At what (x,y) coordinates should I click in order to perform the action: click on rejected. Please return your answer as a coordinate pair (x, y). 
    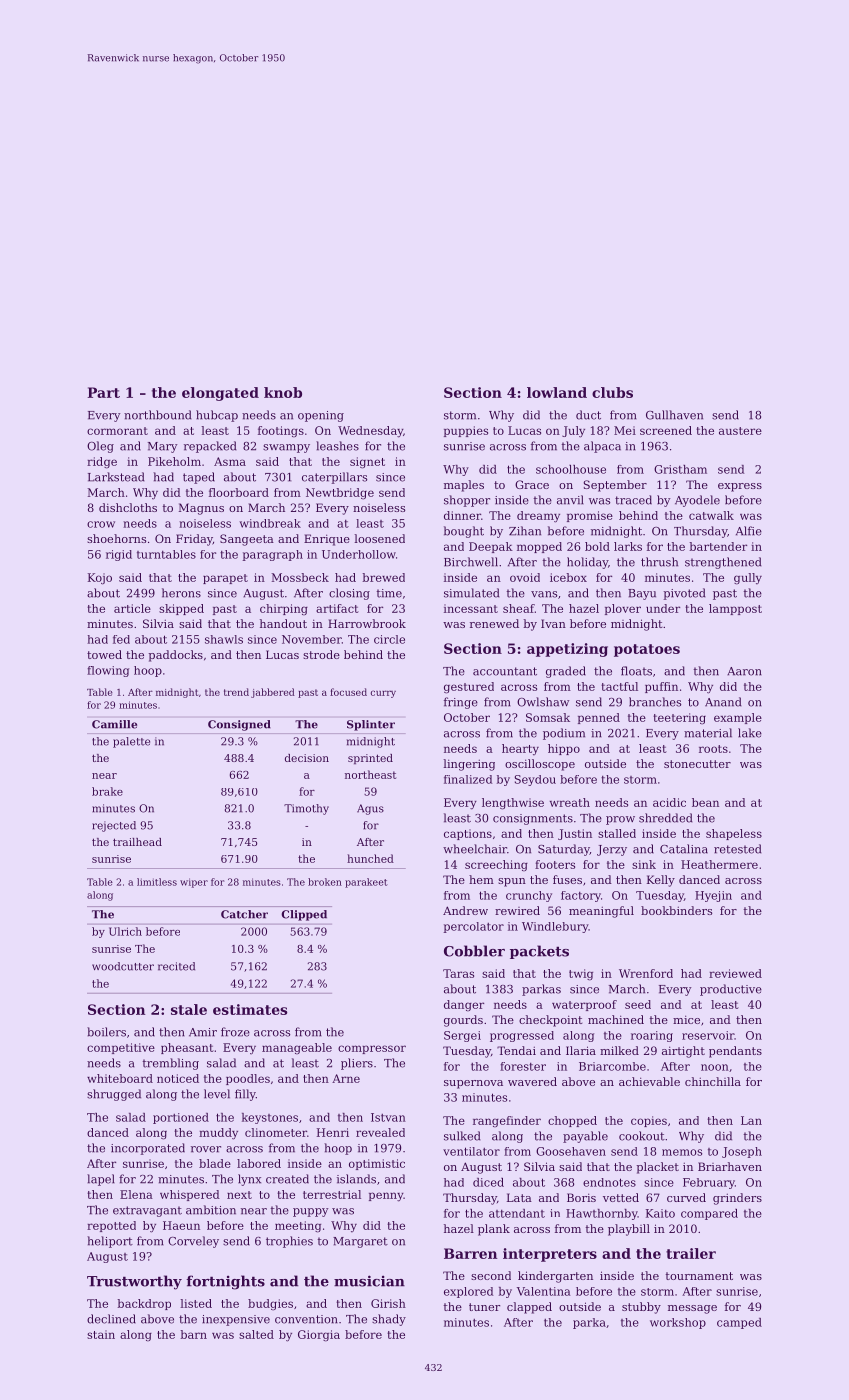
    Looking at the image, I should click on (114, 826).
